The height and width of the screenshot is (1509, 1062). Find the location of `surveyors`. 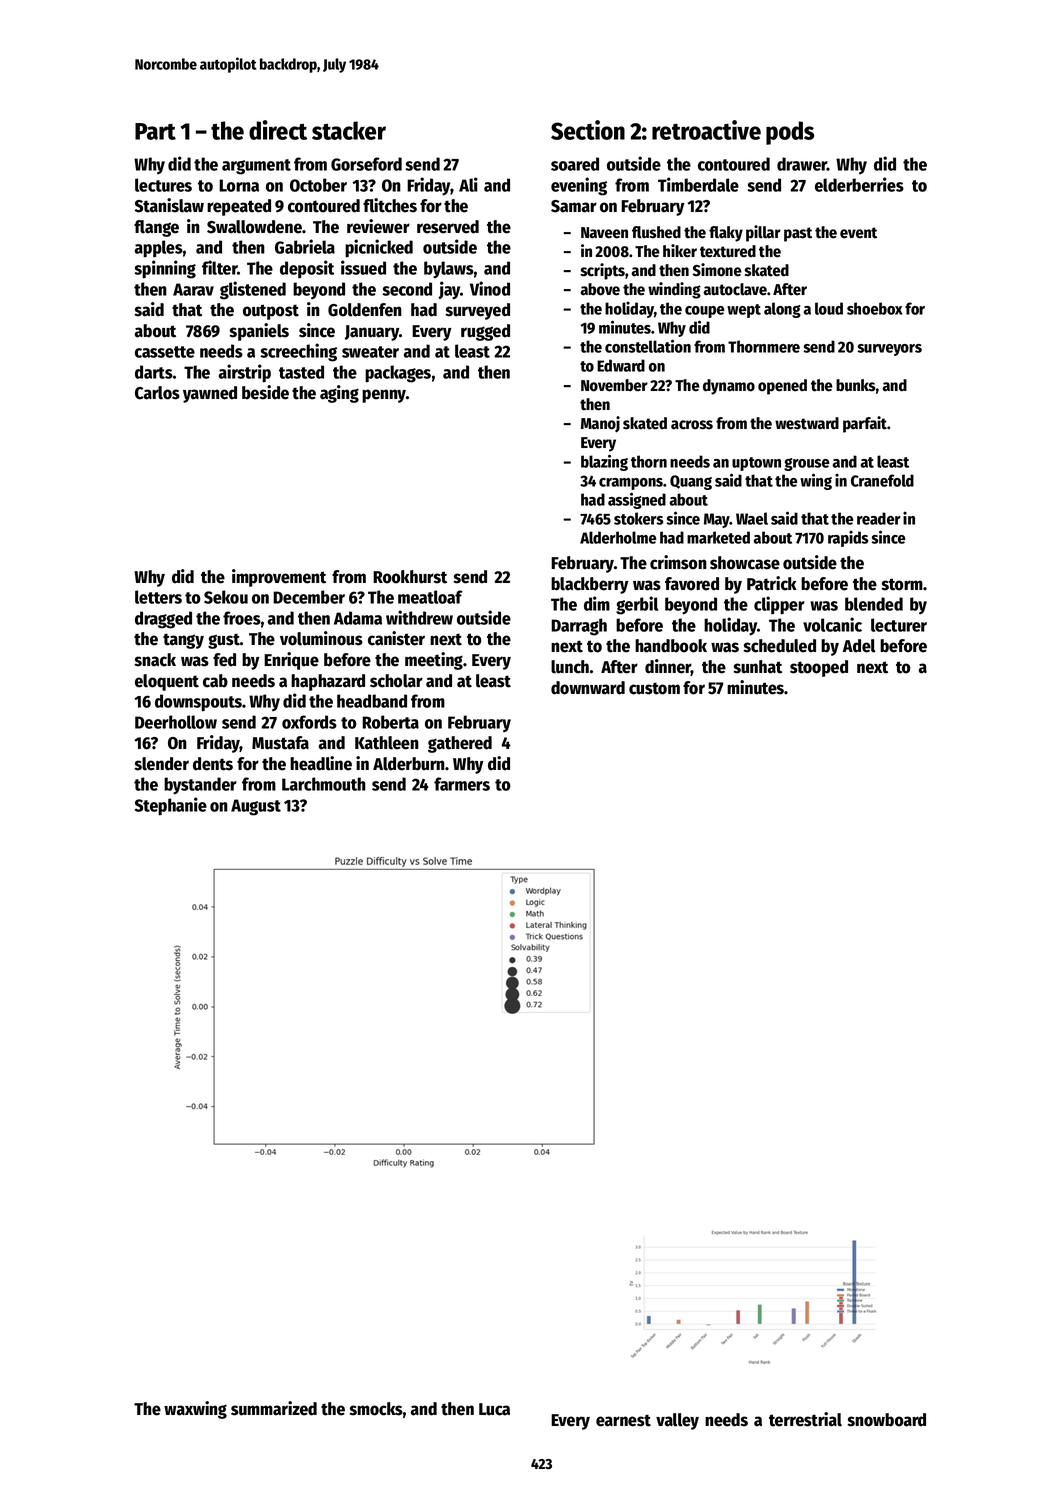

surveyors is located at coordinates (889, 350).
